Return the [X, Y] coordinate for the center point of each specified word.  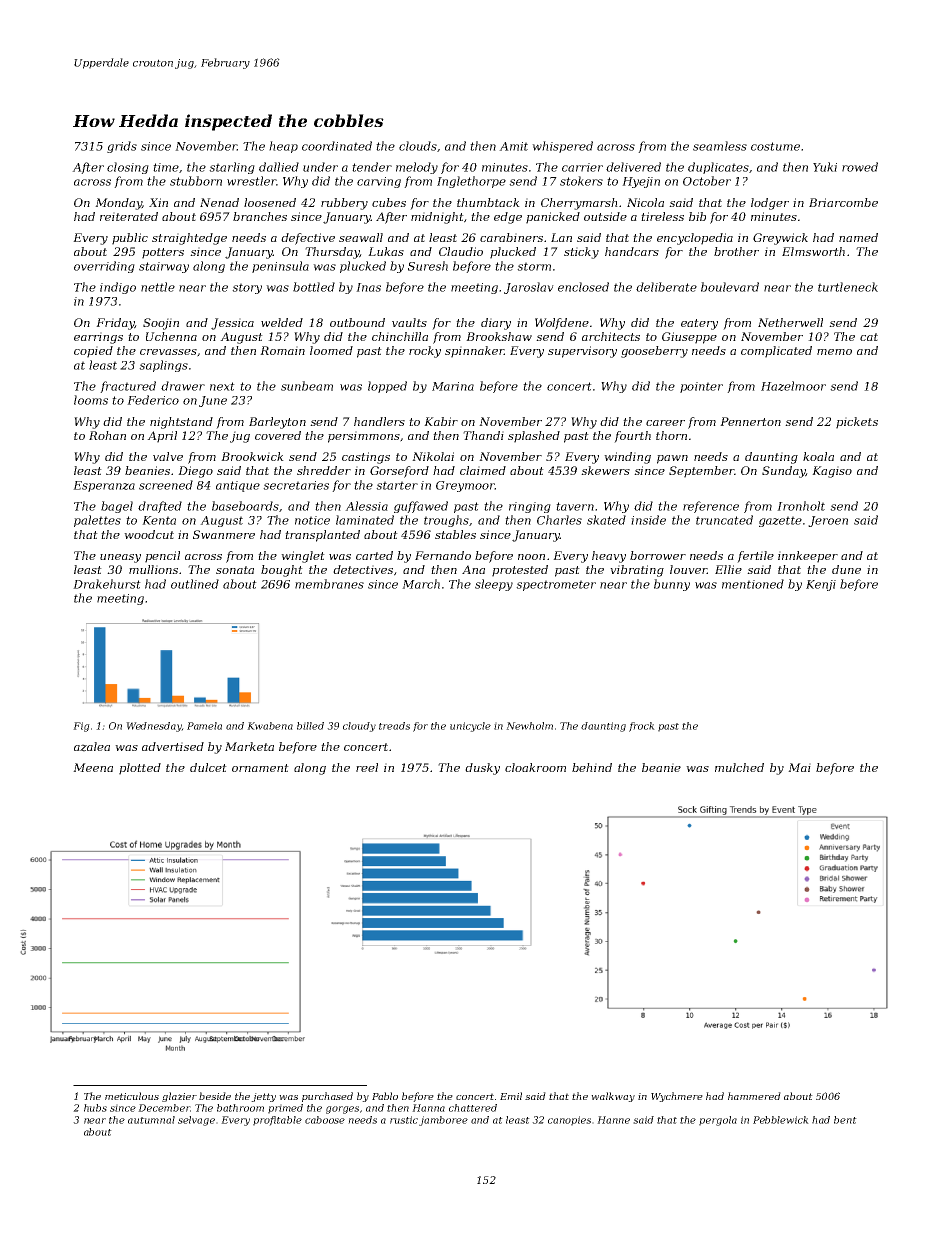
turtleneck [848, 287]
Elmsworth [813, 251]
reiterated [129, 216]
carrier [582, 167]
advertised [173, 746]
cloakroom [535, 767]
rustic [404, 1120]
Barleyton [277, 423]
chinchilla [400, 336]
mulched [739, 767]
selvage [196, 1121]
